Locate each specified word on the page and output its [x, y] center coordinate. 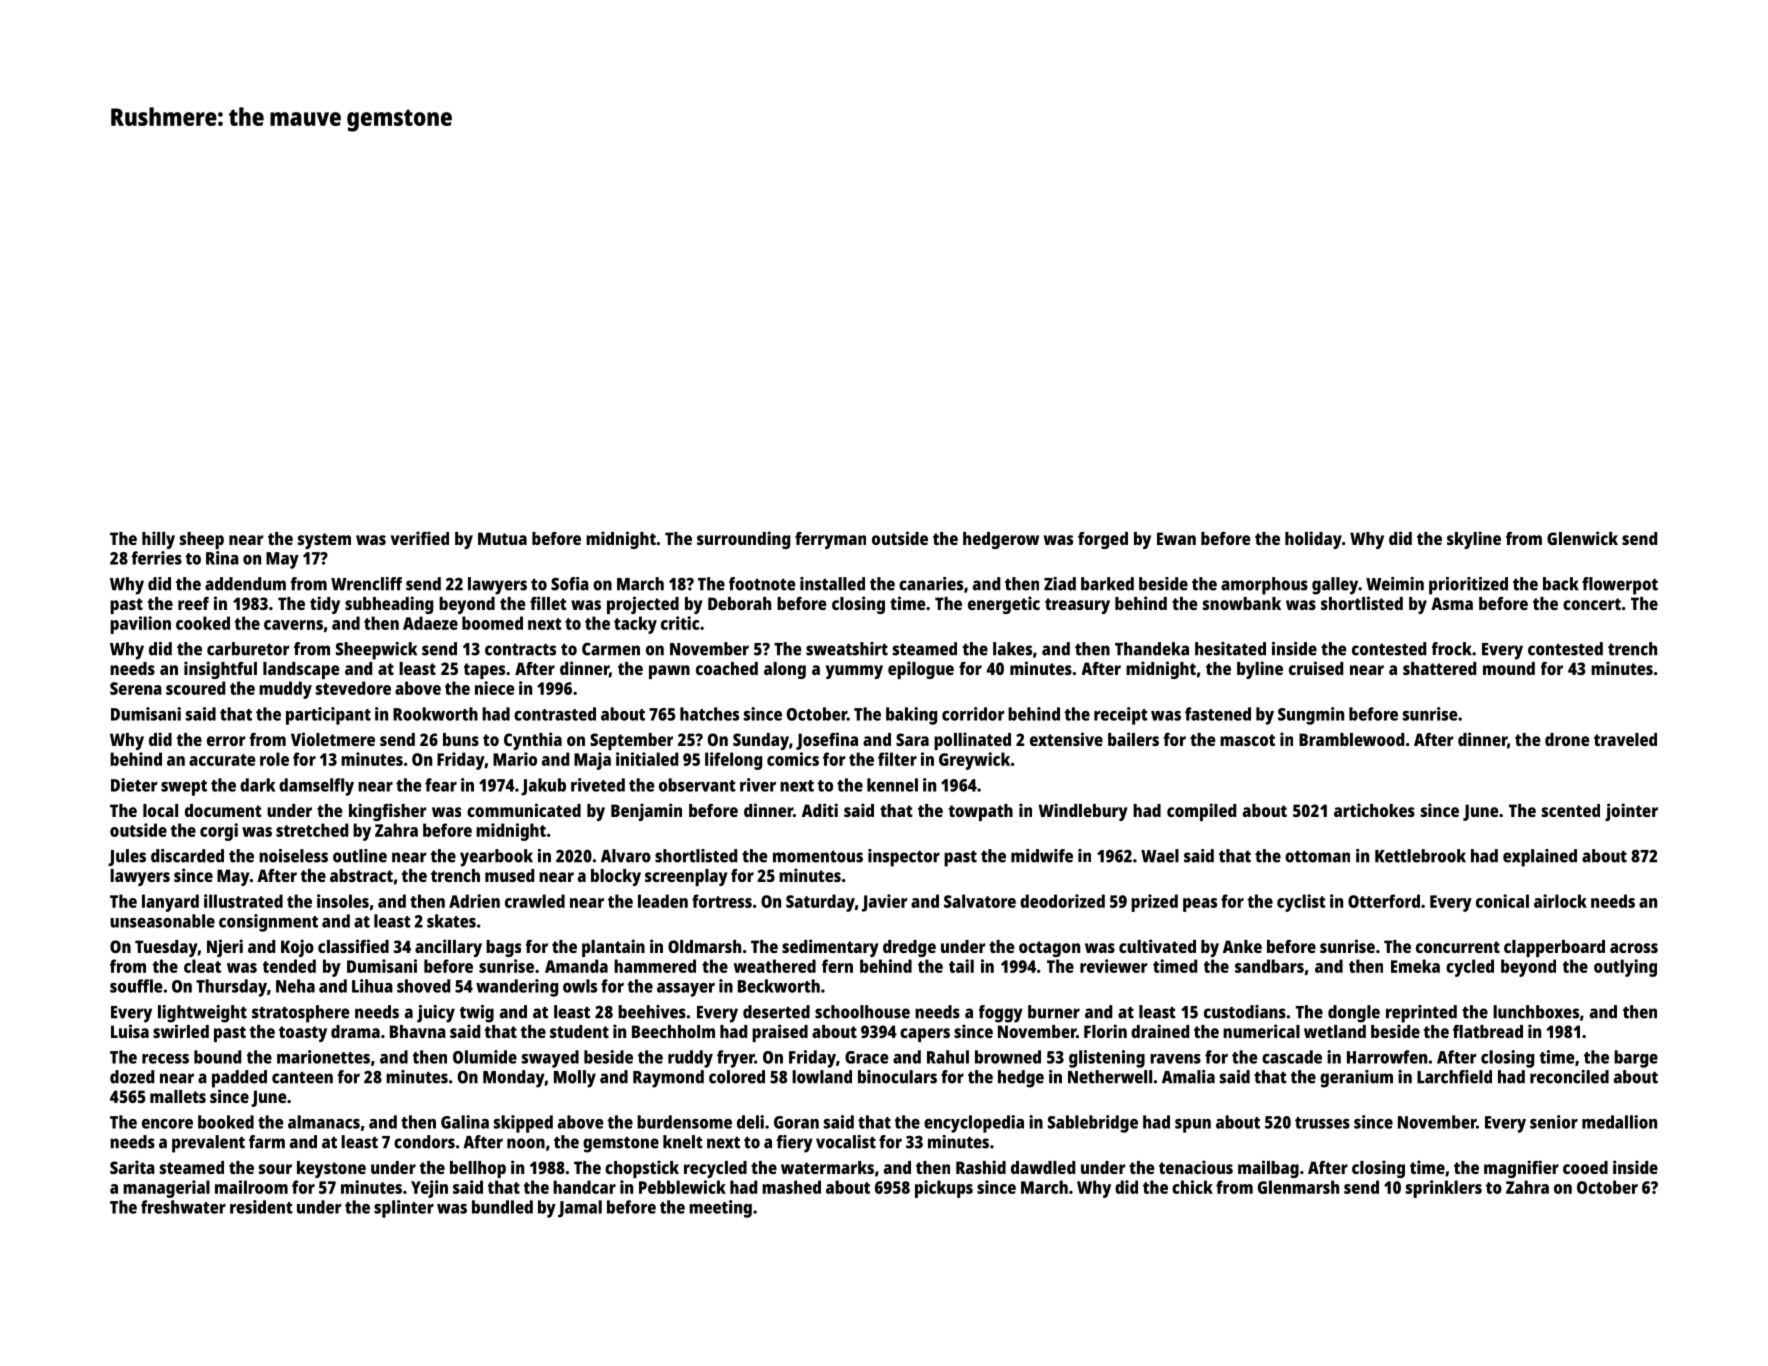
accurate [222, 760]
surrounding [743, 540]
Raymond [668, 1079]
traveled [1625, 739]
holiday [1313, 540]
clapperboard [1554, 948]
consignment [268, 923]
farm [267, 1142]
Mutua [502, 538]
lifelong [733, 761]
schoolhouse [862, 1012]
